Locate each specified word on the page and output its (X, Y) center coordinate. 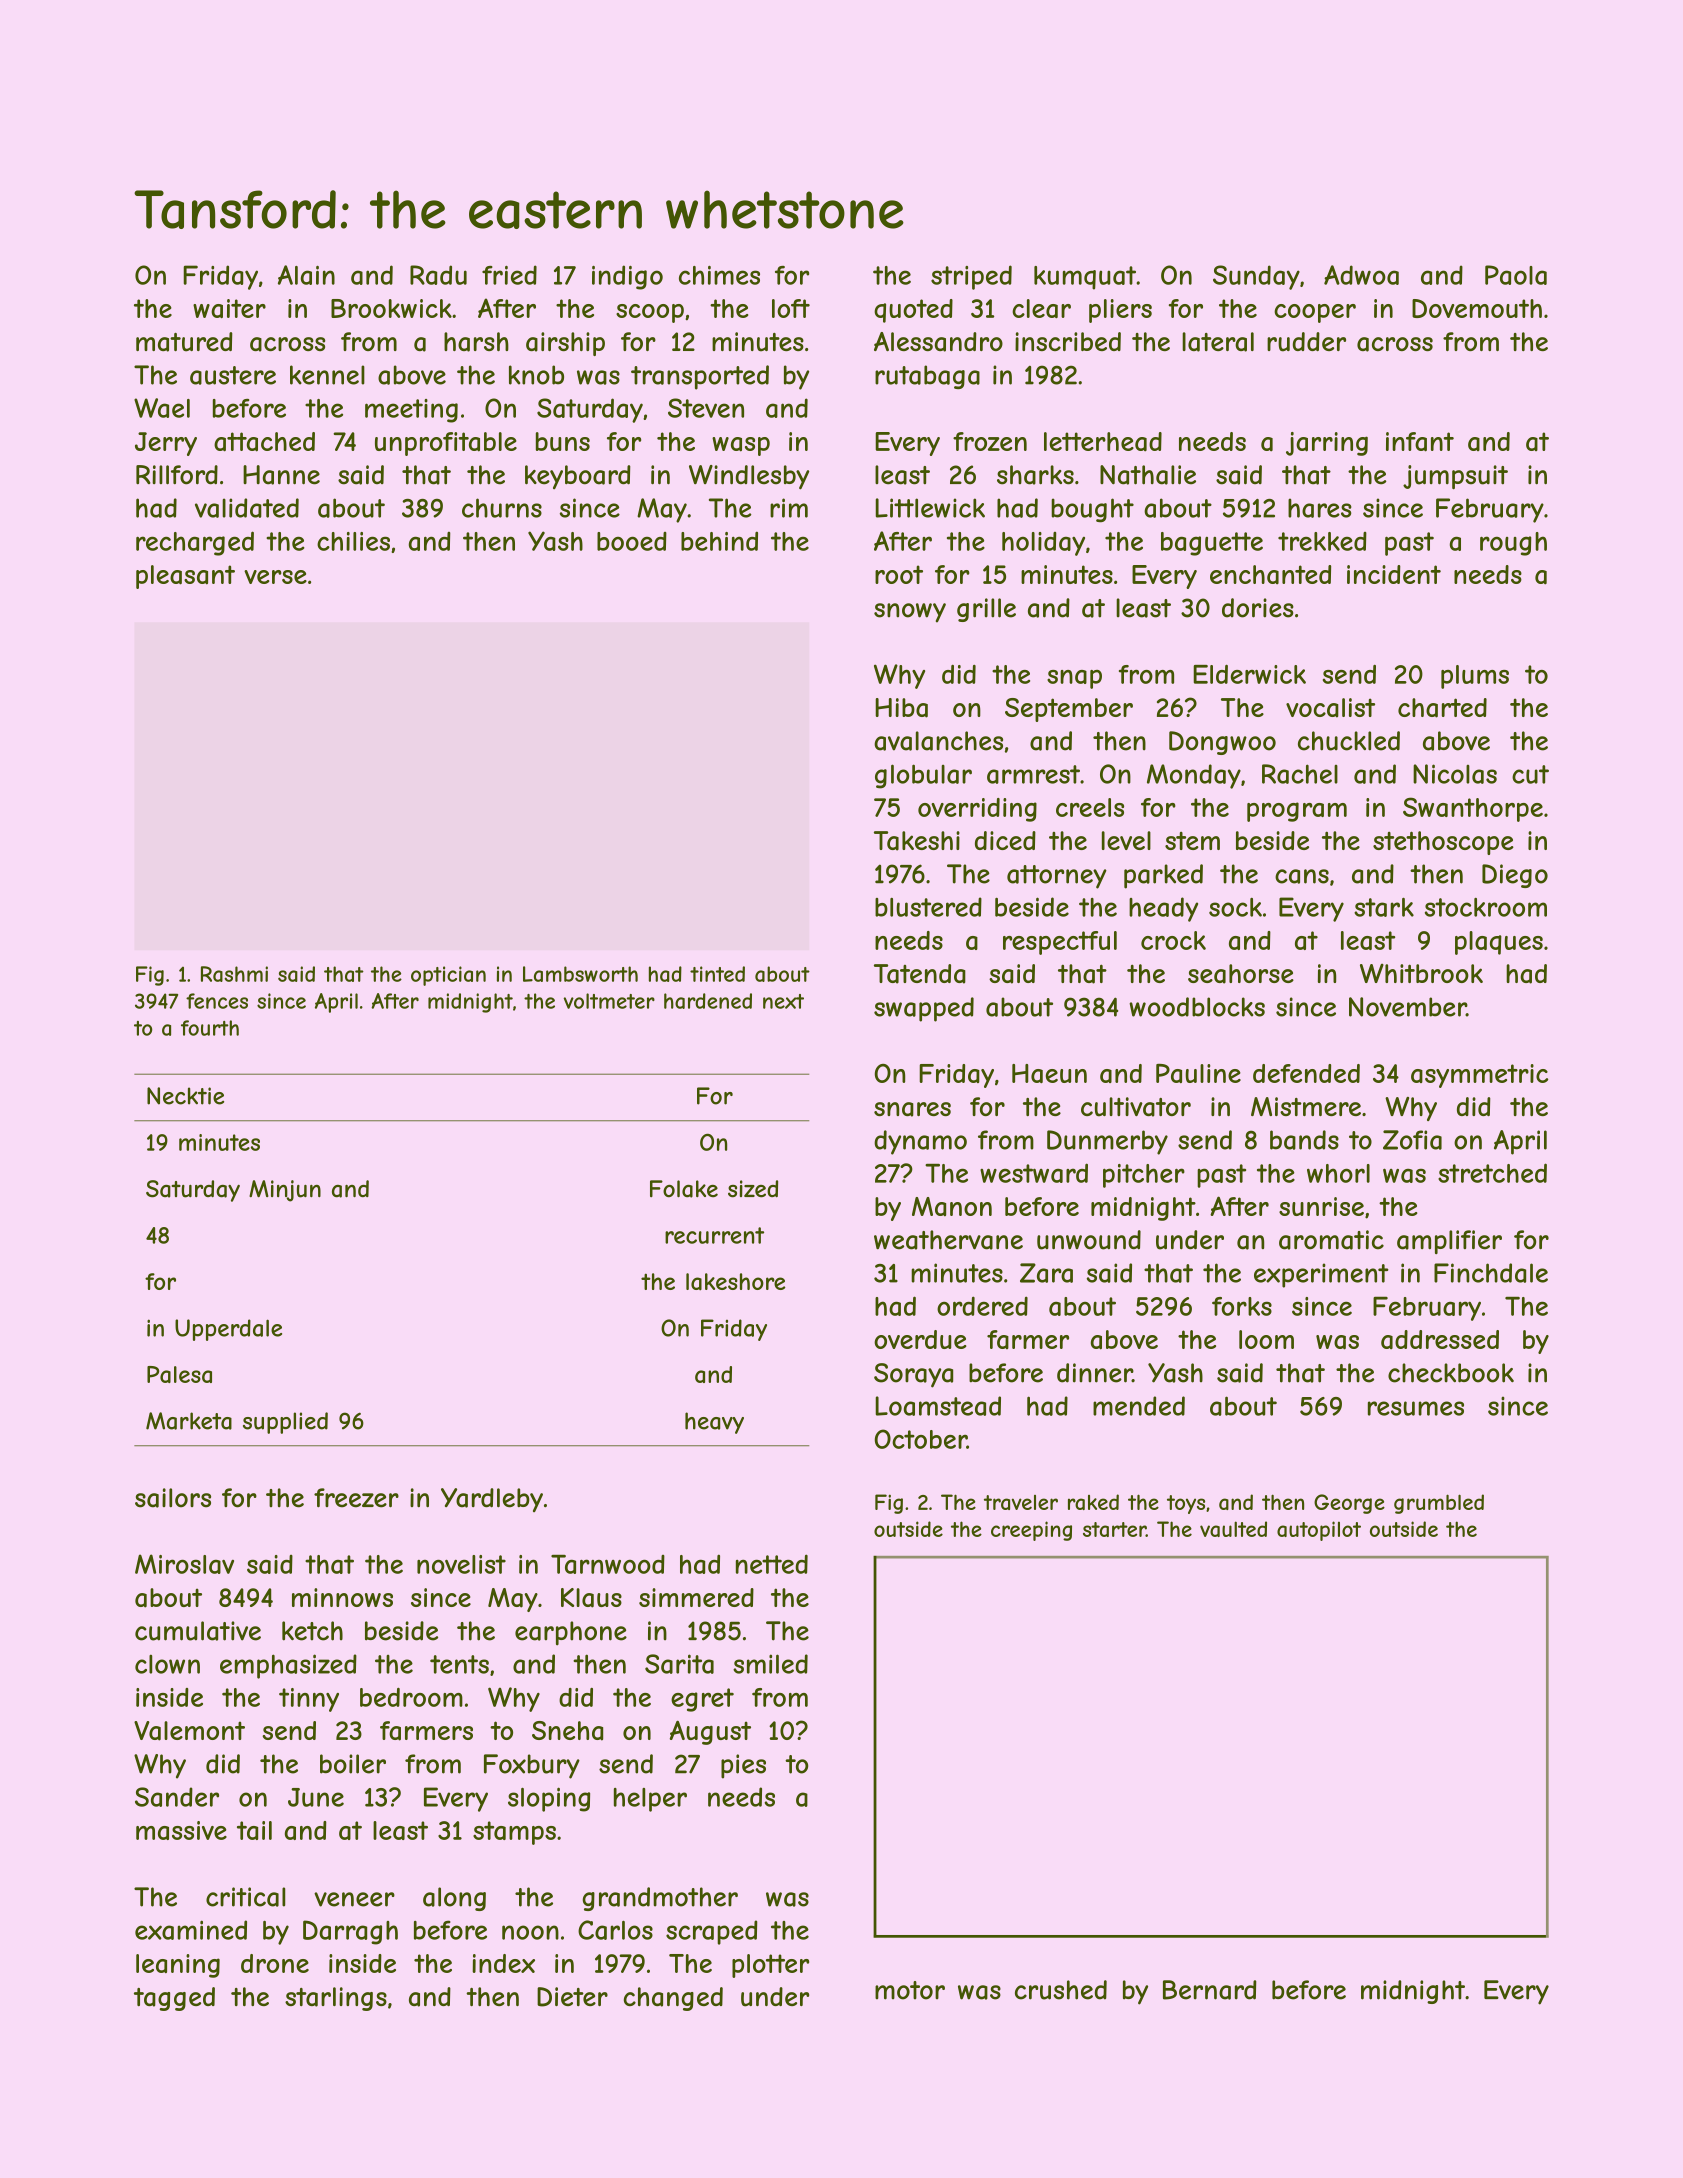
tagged (174, 1999)
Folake (684, 1189)
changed (673, 1999)
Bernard (1210, 1990)
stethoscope (1443, 843)
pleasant (185, 577)
